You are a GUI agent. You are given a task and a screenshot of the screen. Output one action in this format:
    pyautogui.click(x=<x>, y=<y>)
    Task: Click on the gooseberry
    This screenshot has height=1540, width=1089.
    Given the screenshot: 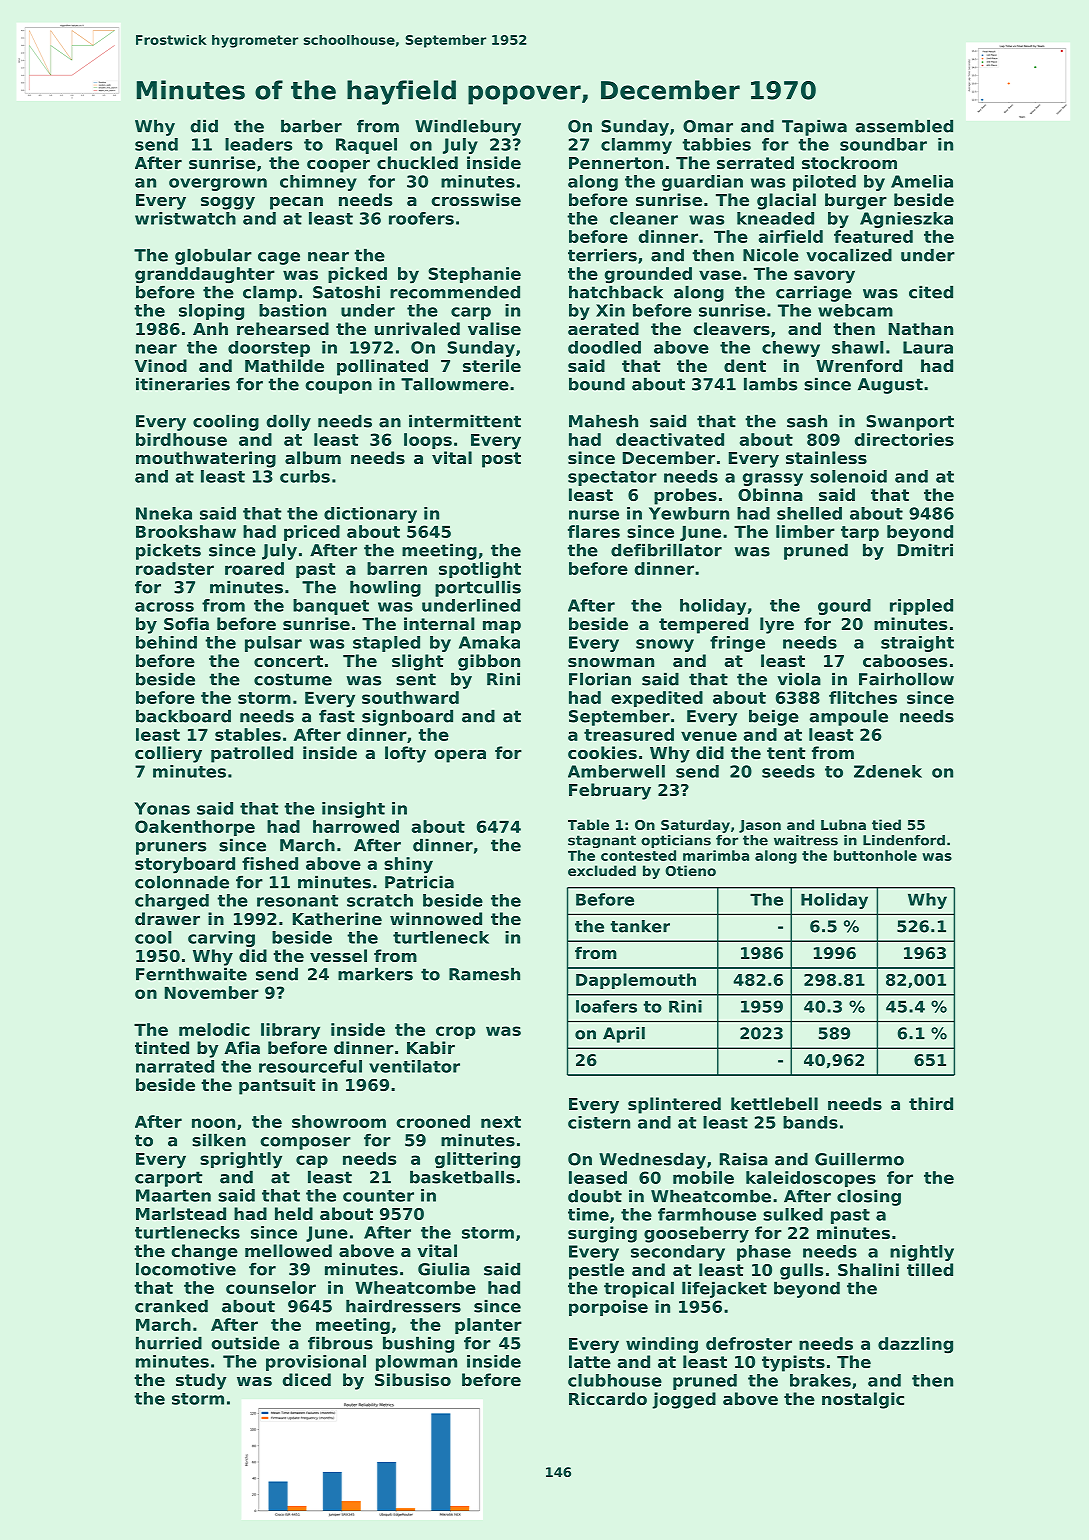 What is the action you would take?
    pyautogui.click(x=696, y=1234)
